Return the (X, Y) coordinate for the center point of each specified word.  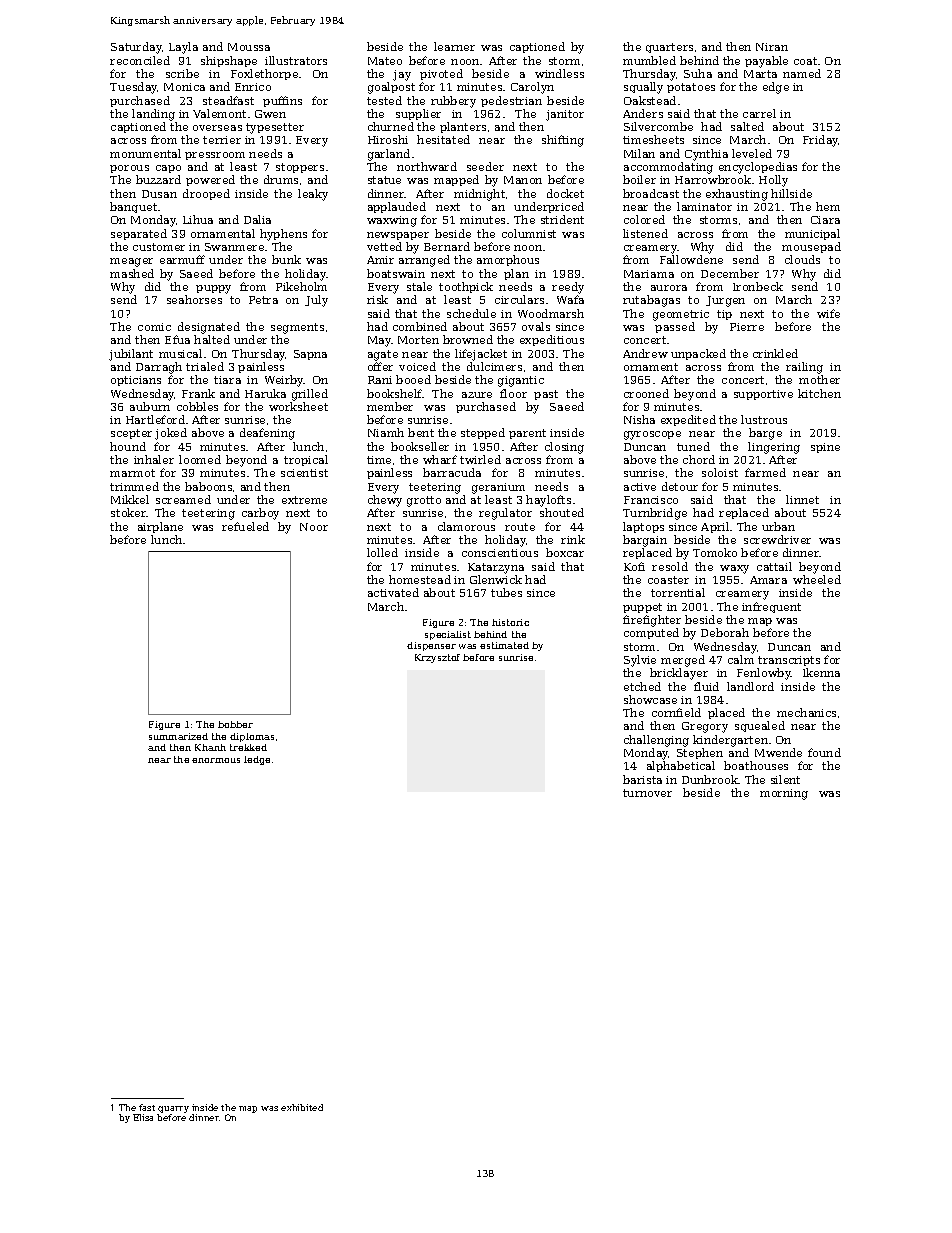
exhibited (302, 1107)
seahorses (194, 299)
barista (642, 779)
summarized (178, 736)
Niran (772, 47)
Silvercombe (658, 126)
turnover (647, 793)
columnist (529, 233)
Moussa (249, 47)
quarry (173, 1109)
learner (454, 46)
